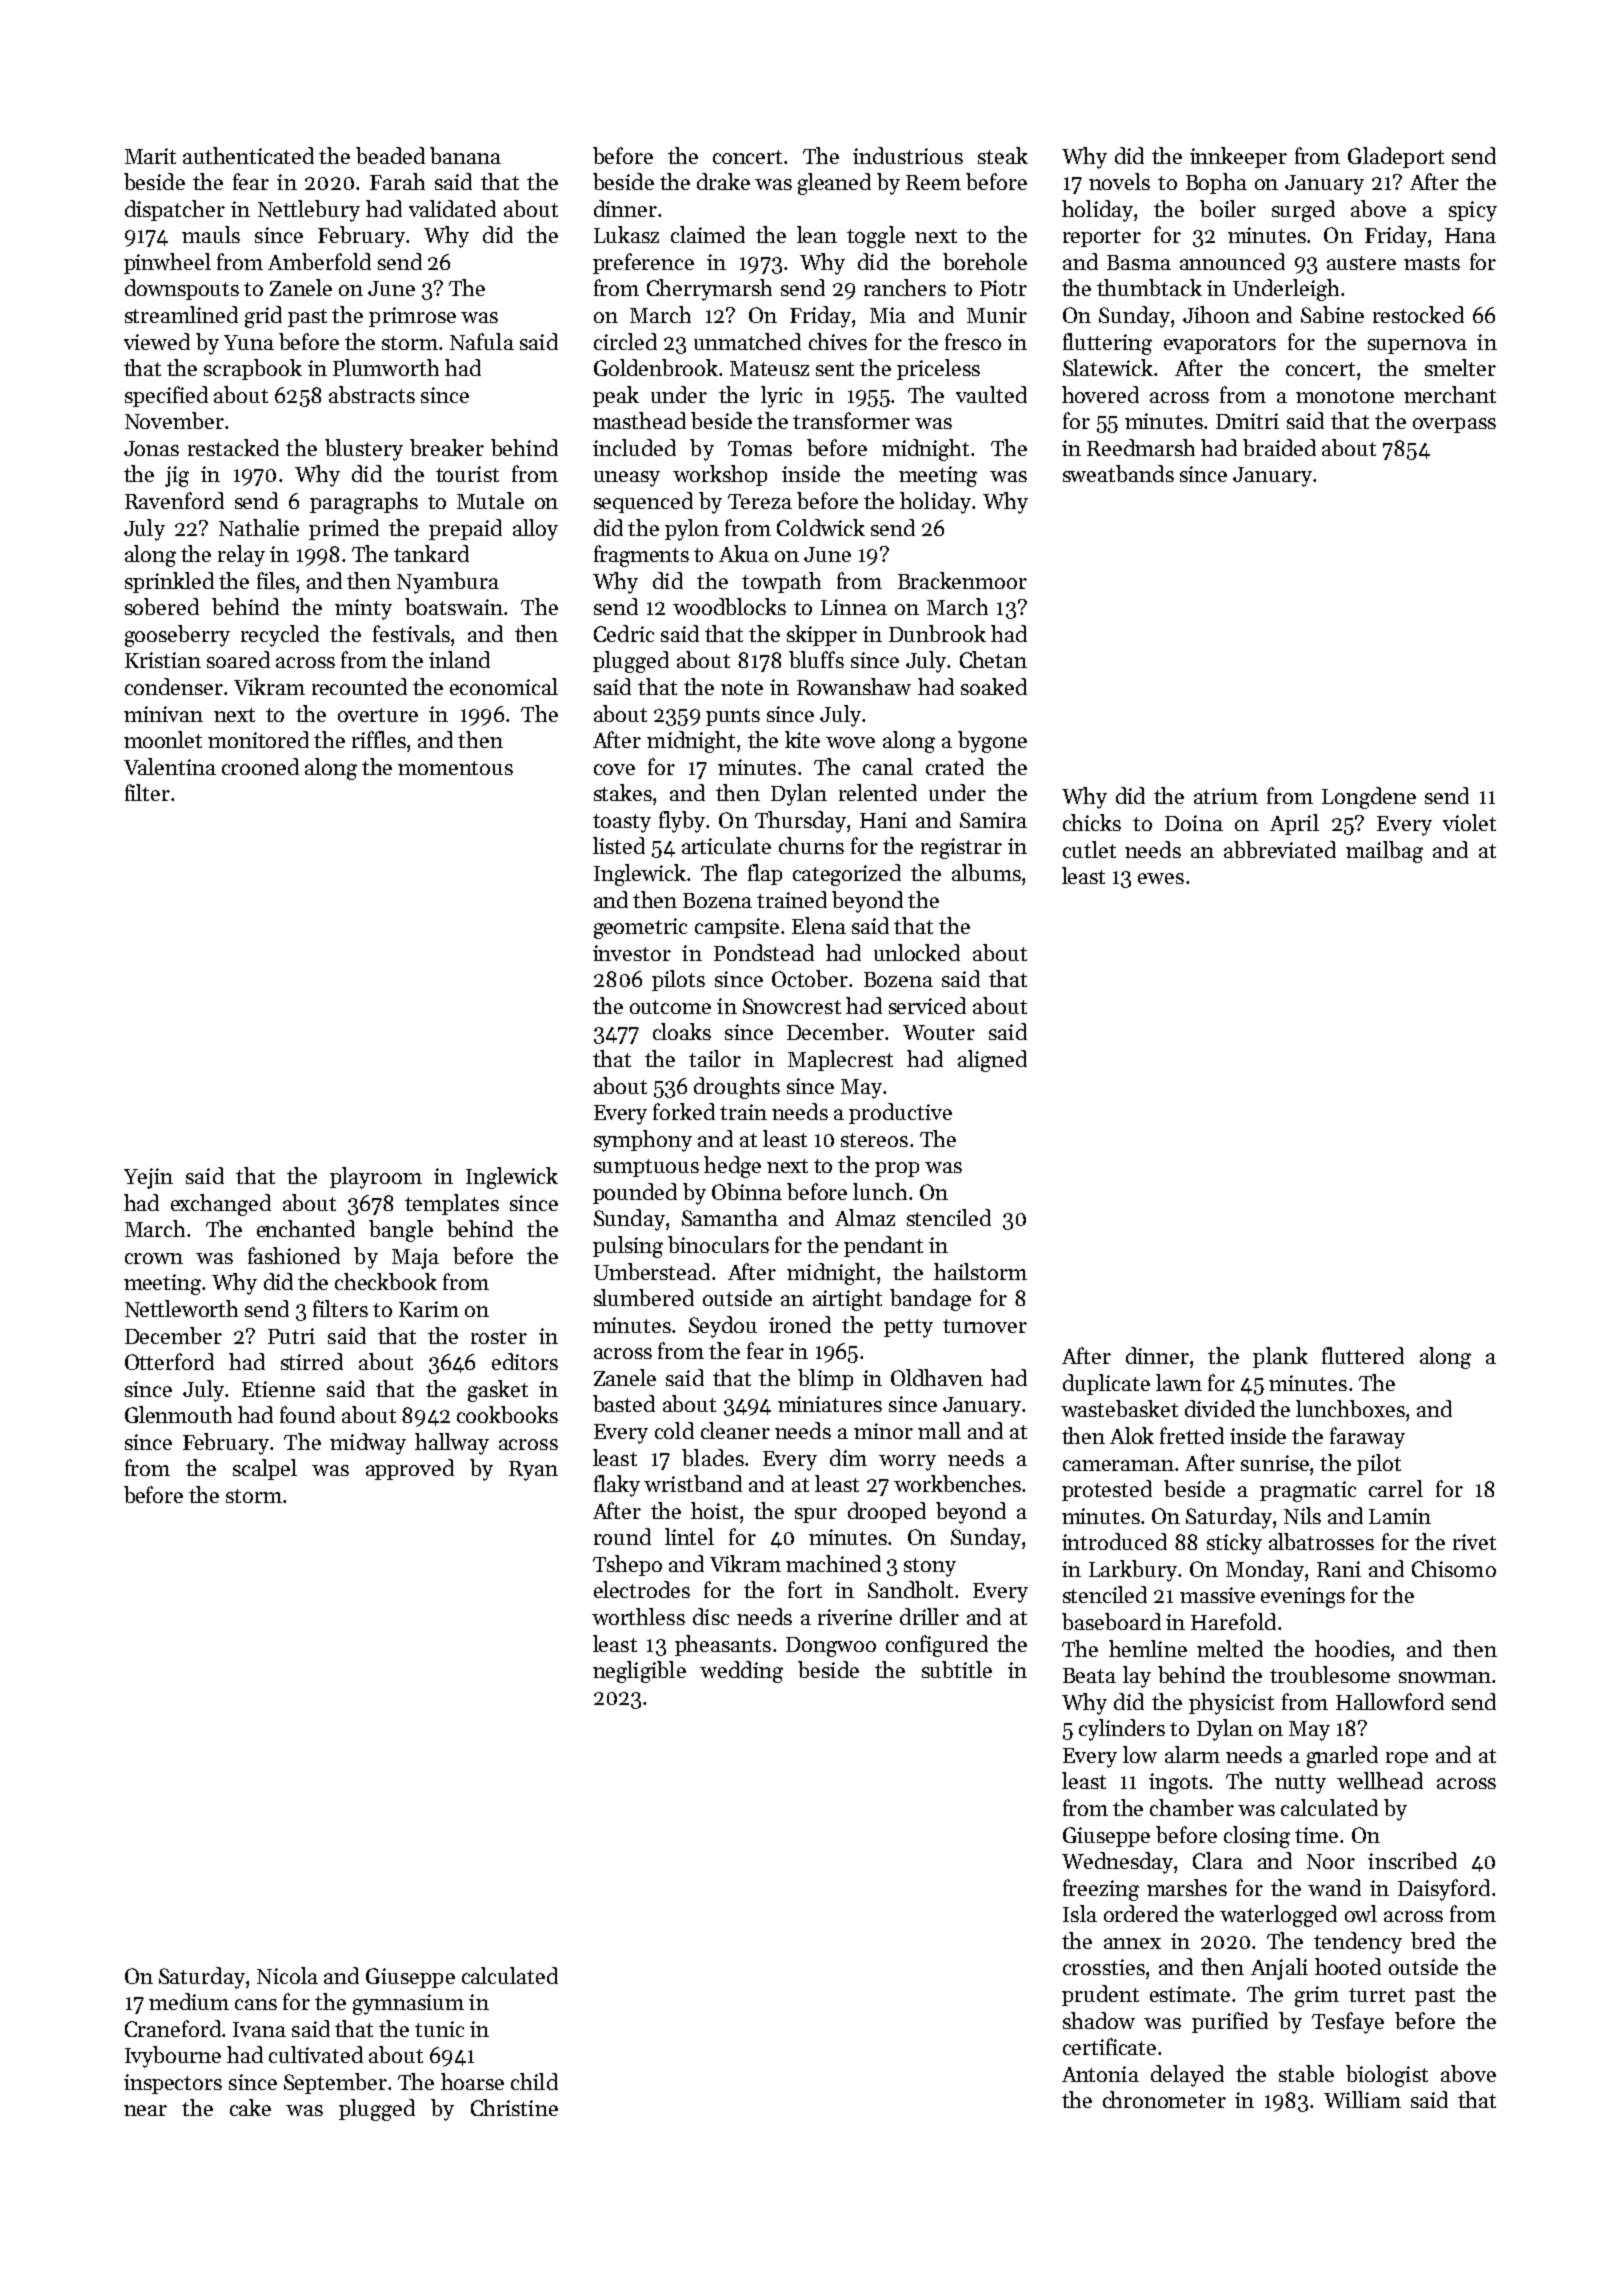 The height and width of the screenshot is (2292, 1620). I want to click on momentous, so click(455, 768).
